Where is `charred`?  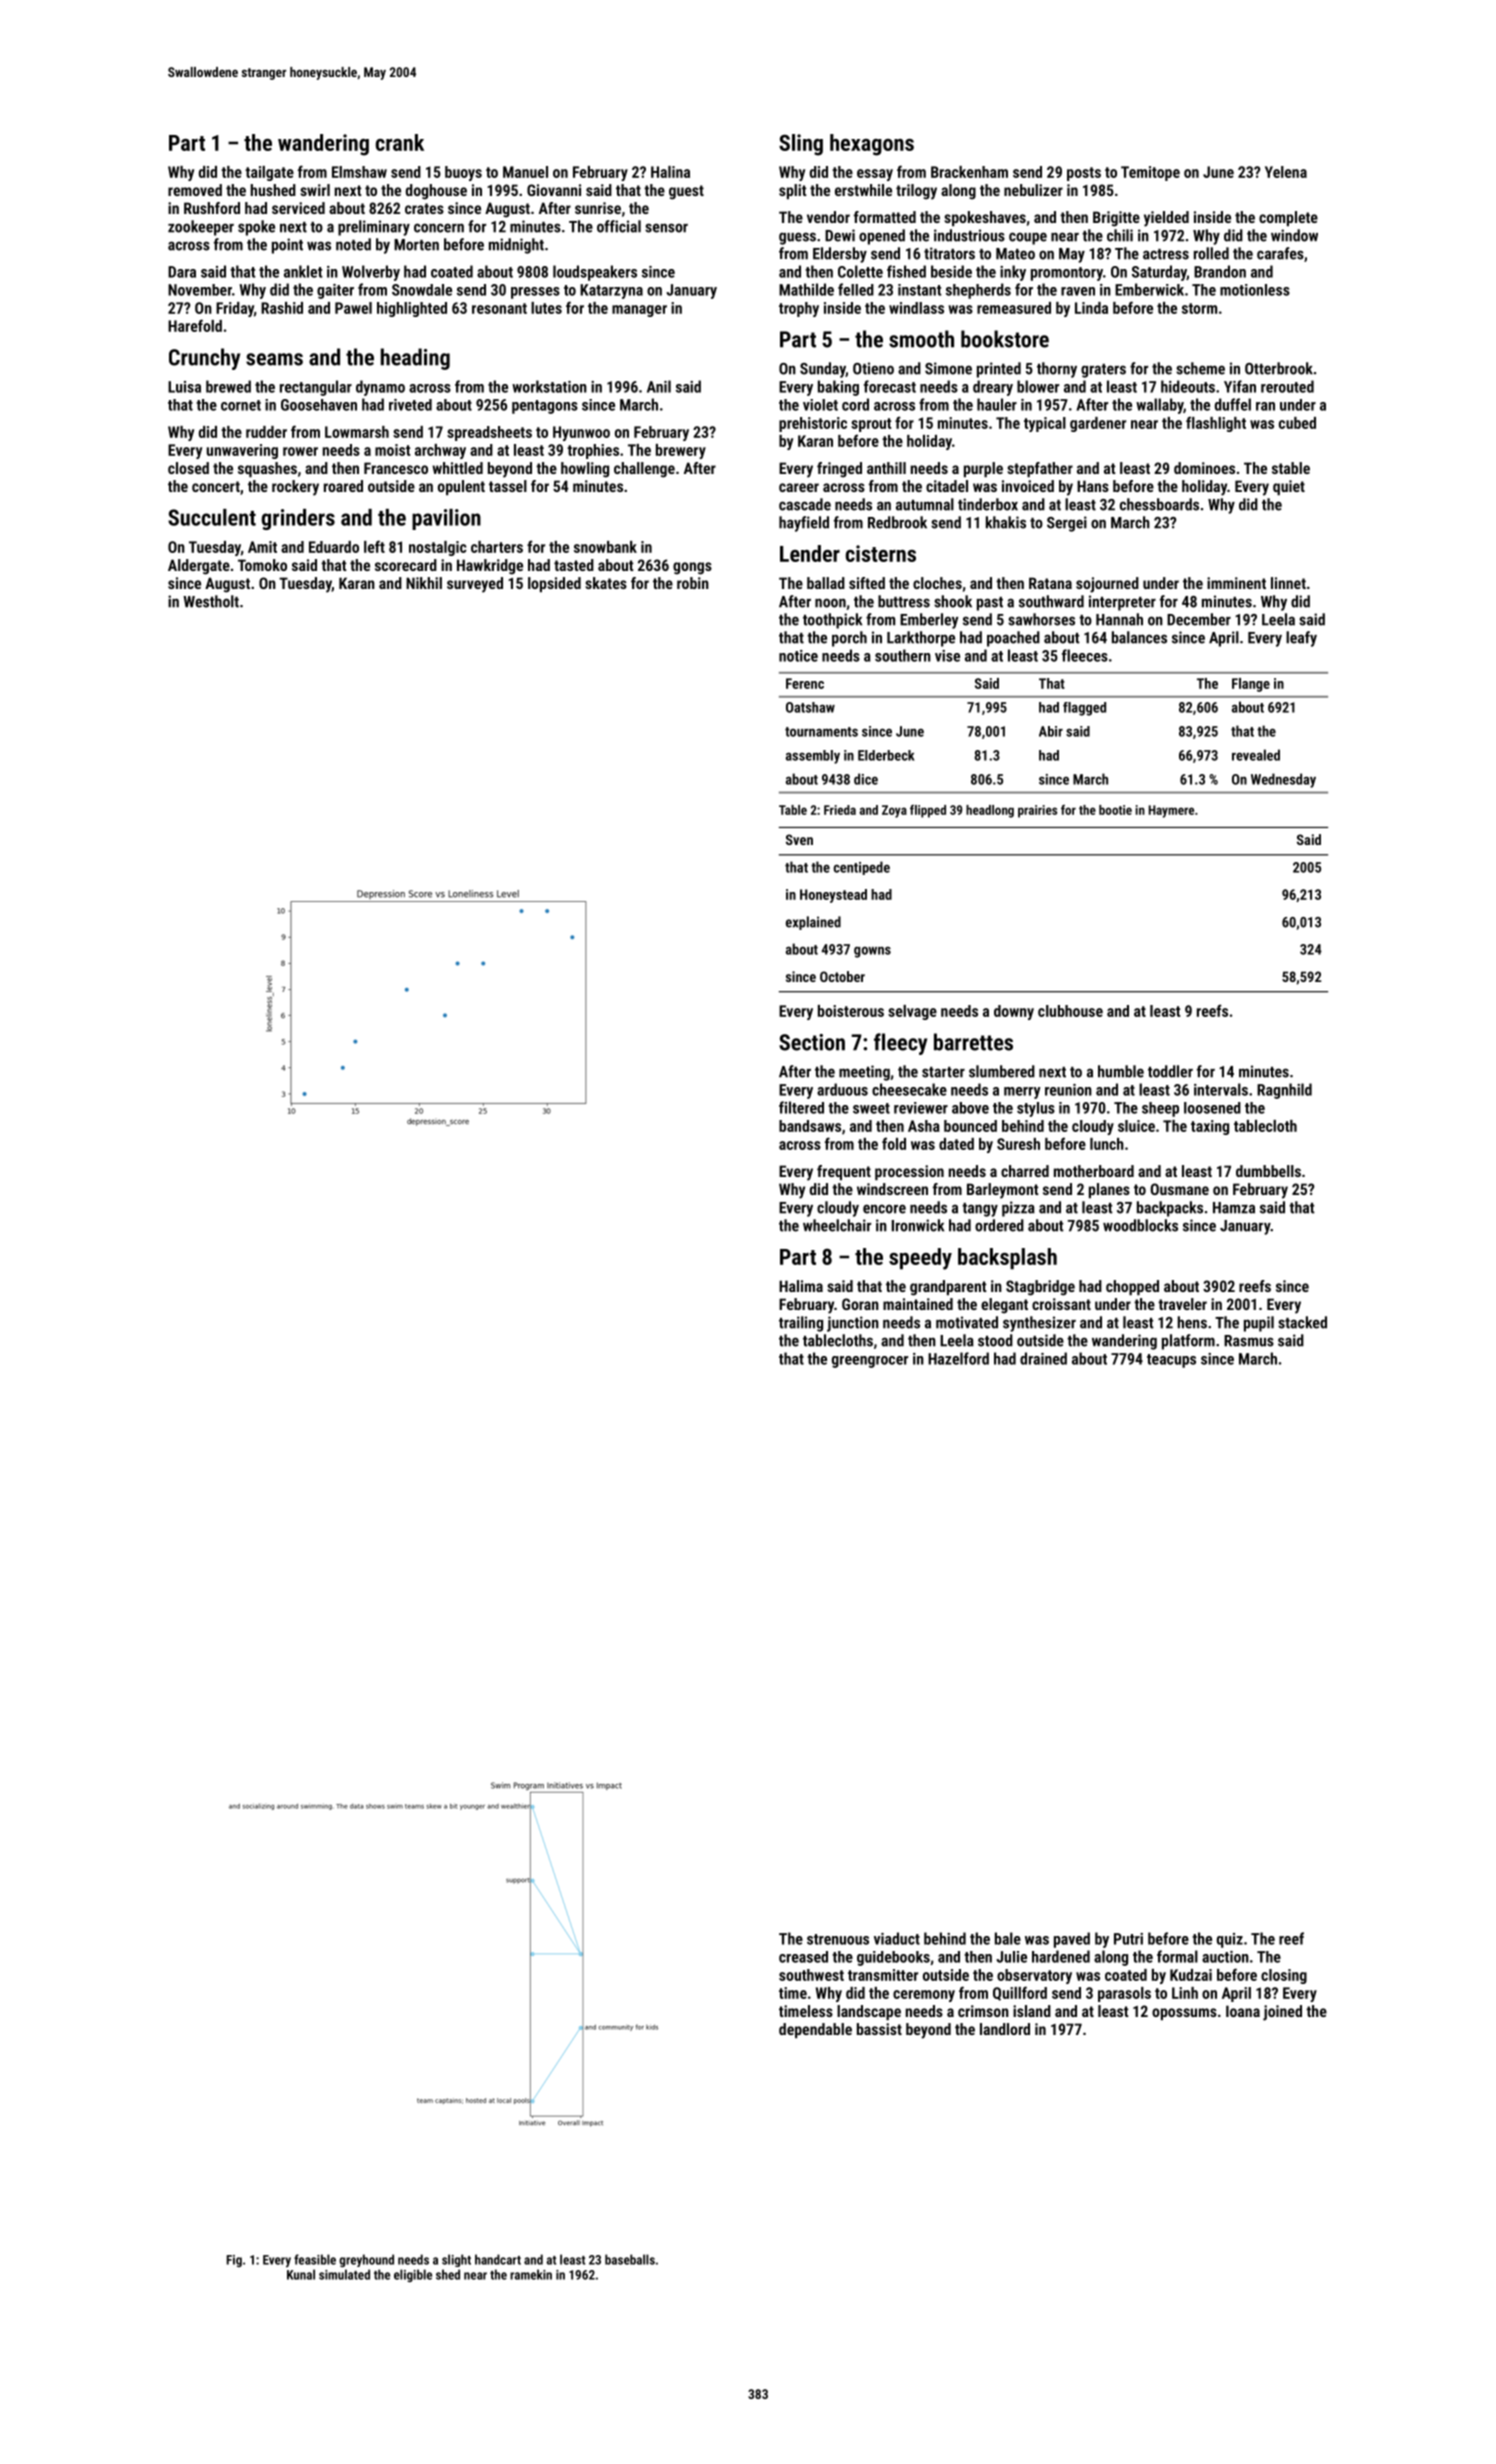 charred is located at coordinates (1025, 1171).
